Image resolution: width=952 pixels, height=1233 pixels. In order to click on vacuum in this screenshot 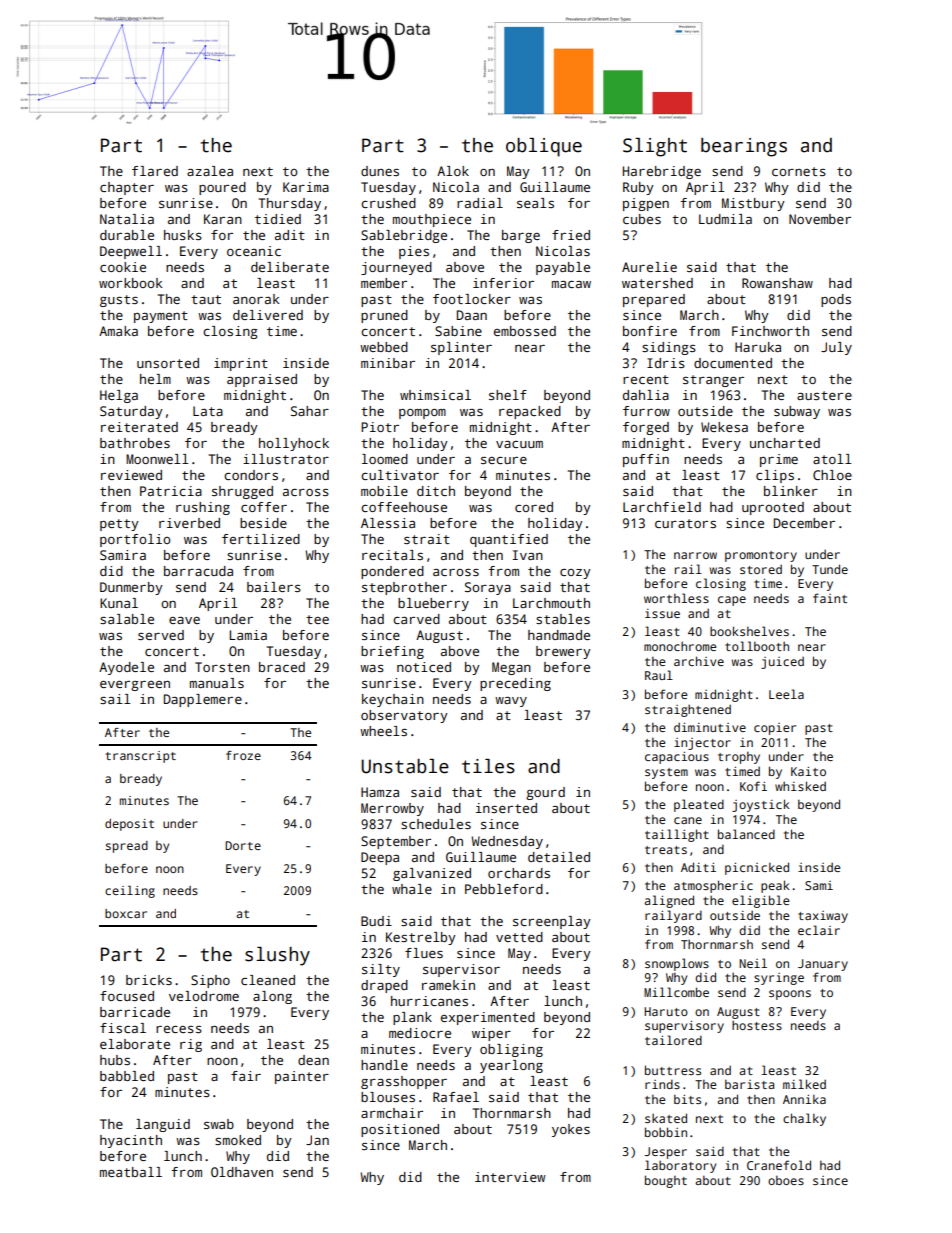, I will do `click(519, 444)`.
